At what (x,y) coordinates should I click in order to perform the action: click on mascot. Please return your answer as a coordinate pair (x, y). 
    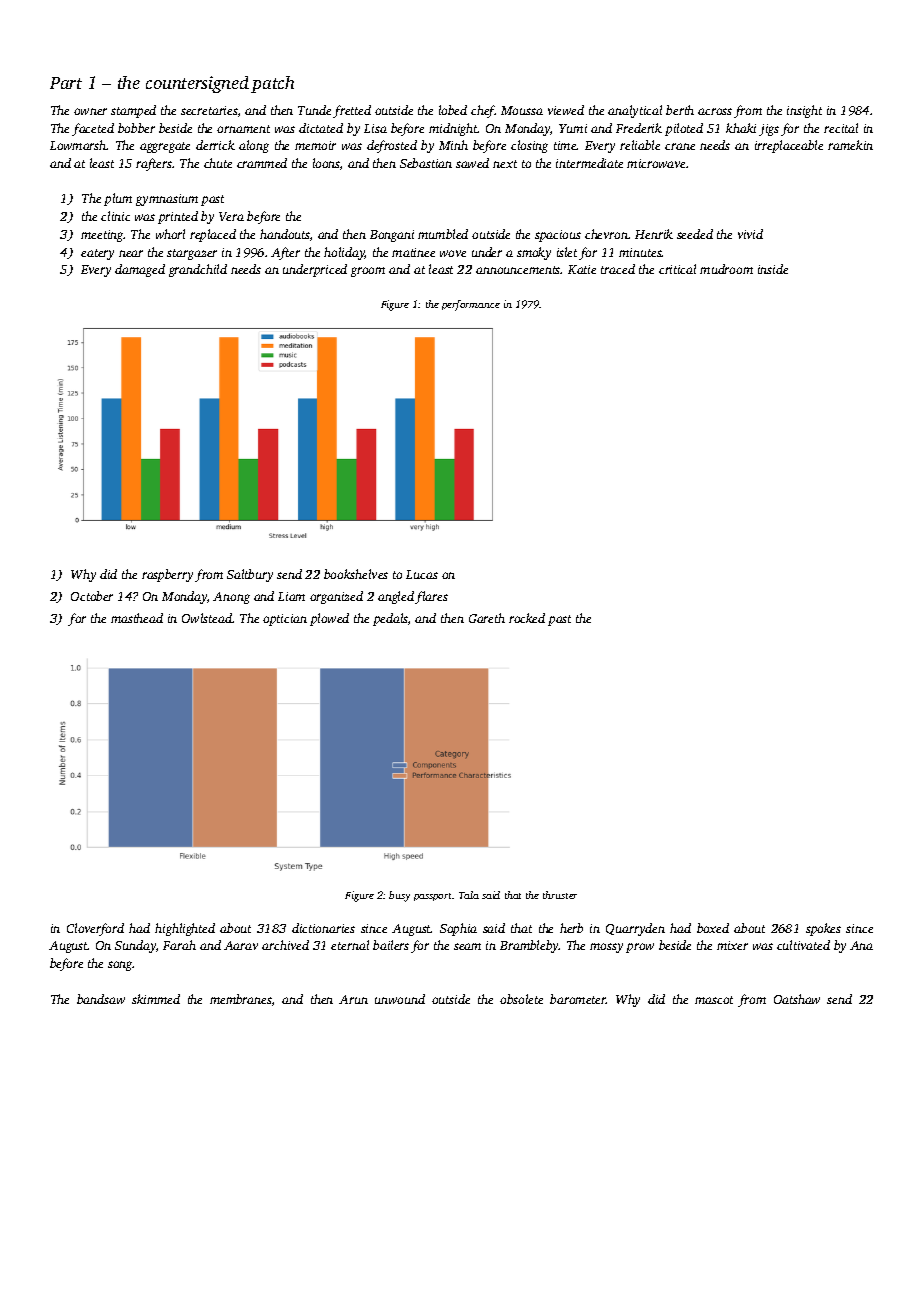
    Looking at the image, I should click on (714, 1000).
